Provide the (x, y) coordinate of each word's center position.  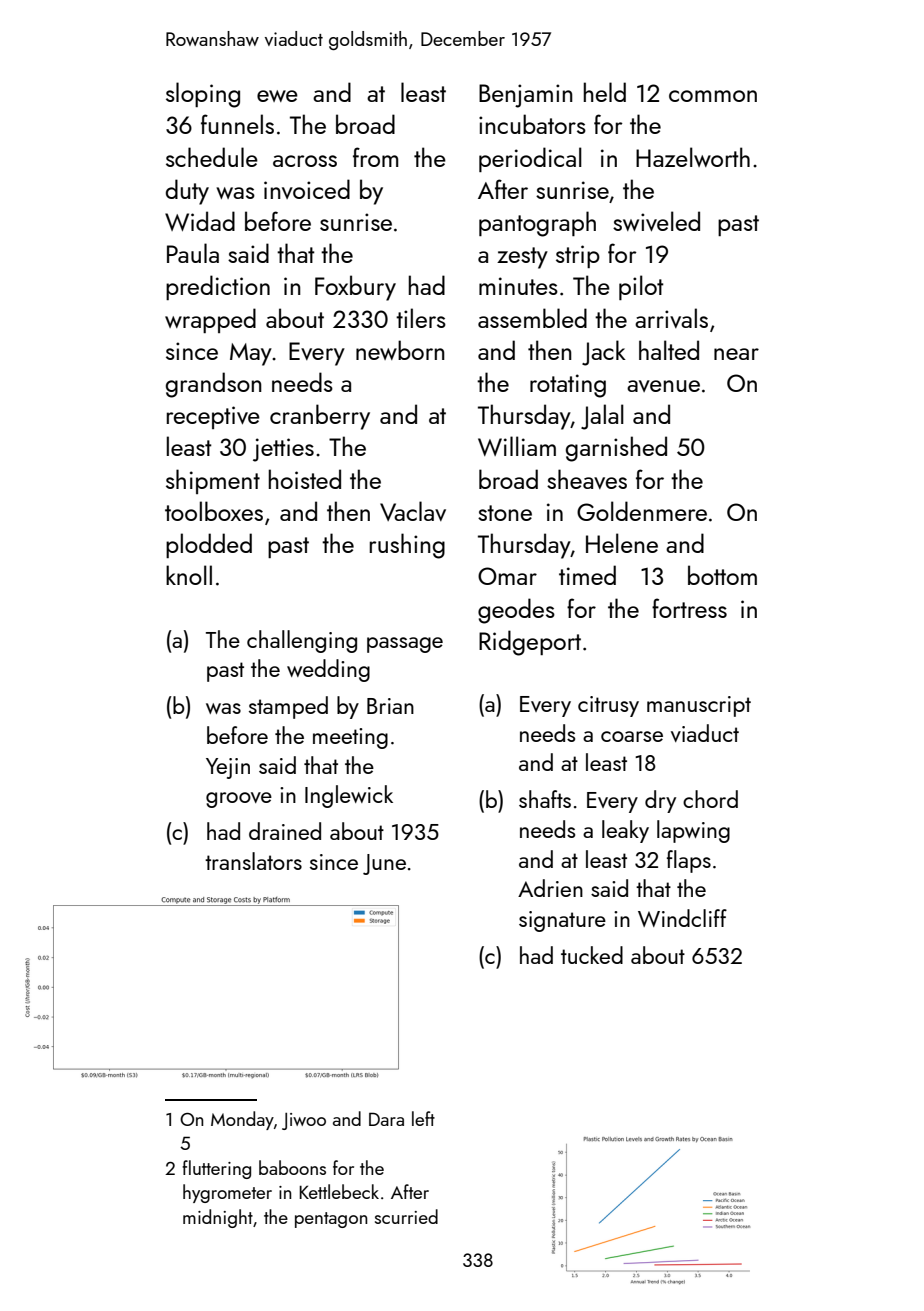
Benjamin (526, 96)
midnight (218, 1218)
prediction (218, 287)
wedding (328, 670)
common (713, 96)
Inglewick (349, 796)
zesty (522, 258)
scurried (406, 1216)
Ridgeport (530, 643)
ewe (277, 96)
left (423, 1118)
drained (285, 831)
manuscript (699, 706)
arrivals (671, 318)
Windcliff (682, 918)
